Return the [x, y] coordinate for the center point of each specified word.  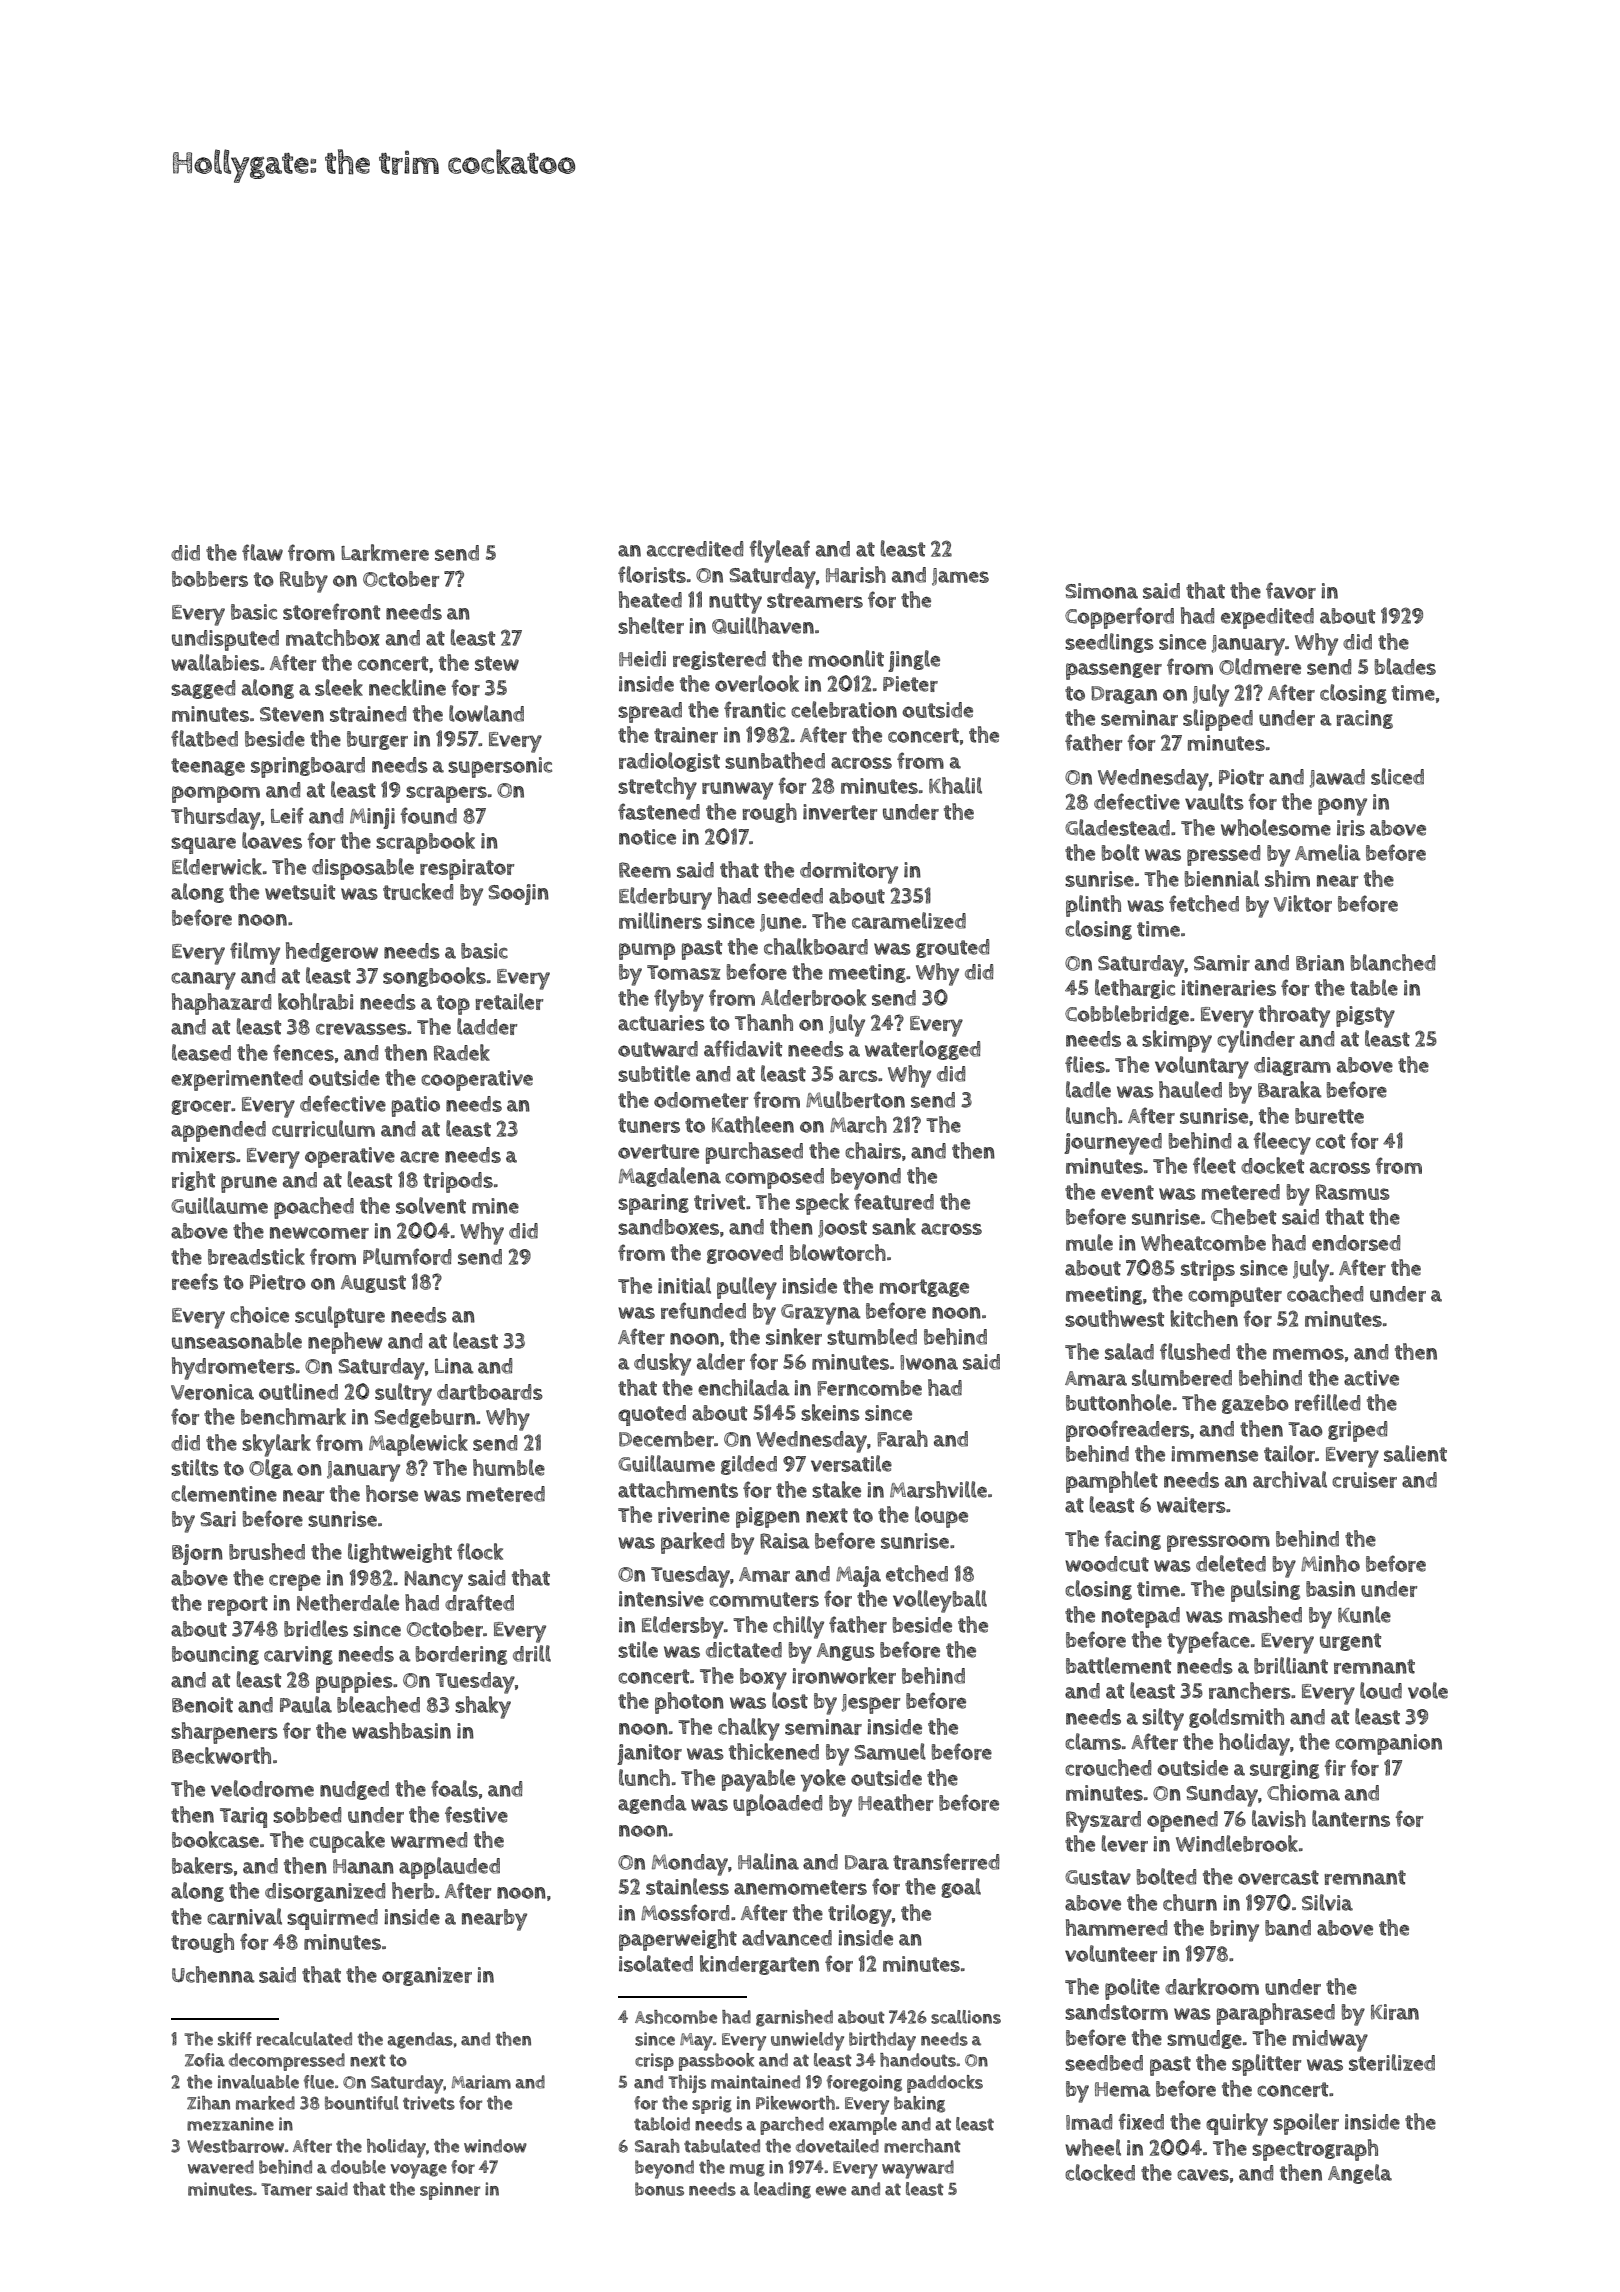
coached [1325, 1293]
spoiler [1306, 2124]
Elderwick [217, 866]
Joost [842, 1229]
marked [265, 2103]
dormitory [849, 873]
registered [719, 660]
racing [1364, 719]
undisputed [225, 640]
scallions [966, 2017]
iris [1351, 828]
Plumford [407, 1256]
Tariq [243, 1817]
